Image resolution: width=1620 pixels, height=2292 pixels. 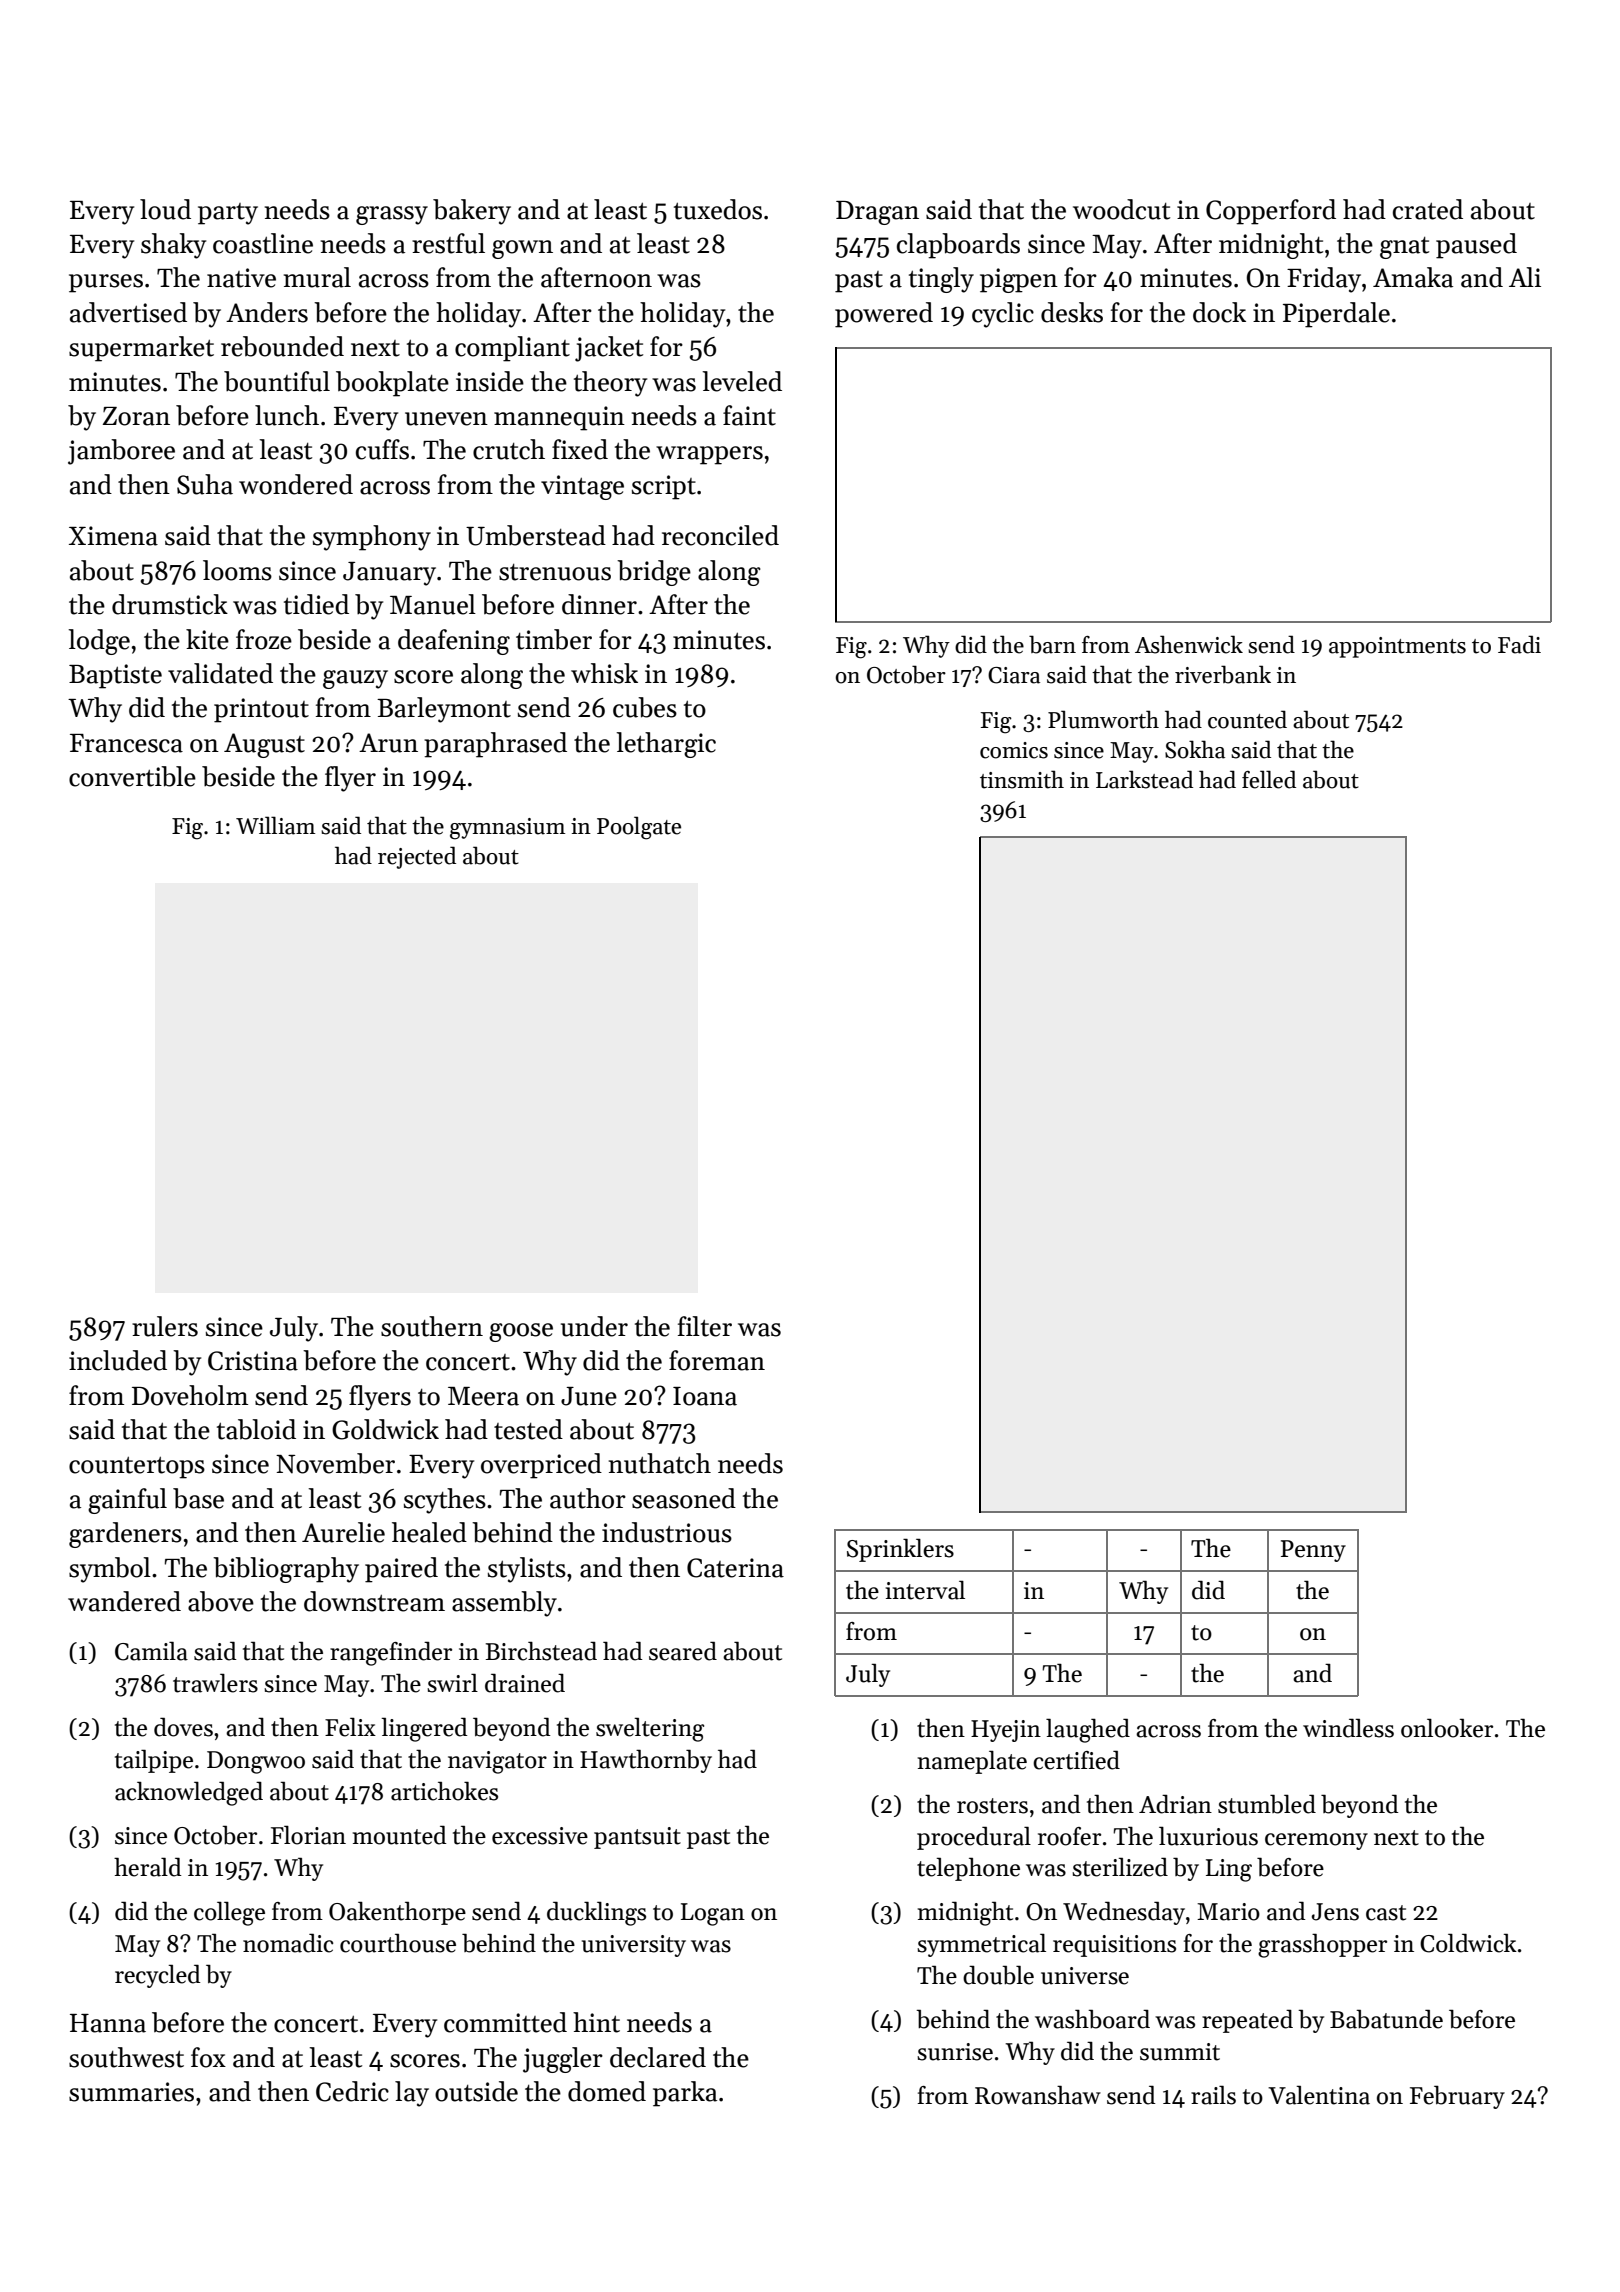 What do you see at coordinates (900, 1550) in the page?
I see `Sprinklers` at bounding box center [900, 1550].
